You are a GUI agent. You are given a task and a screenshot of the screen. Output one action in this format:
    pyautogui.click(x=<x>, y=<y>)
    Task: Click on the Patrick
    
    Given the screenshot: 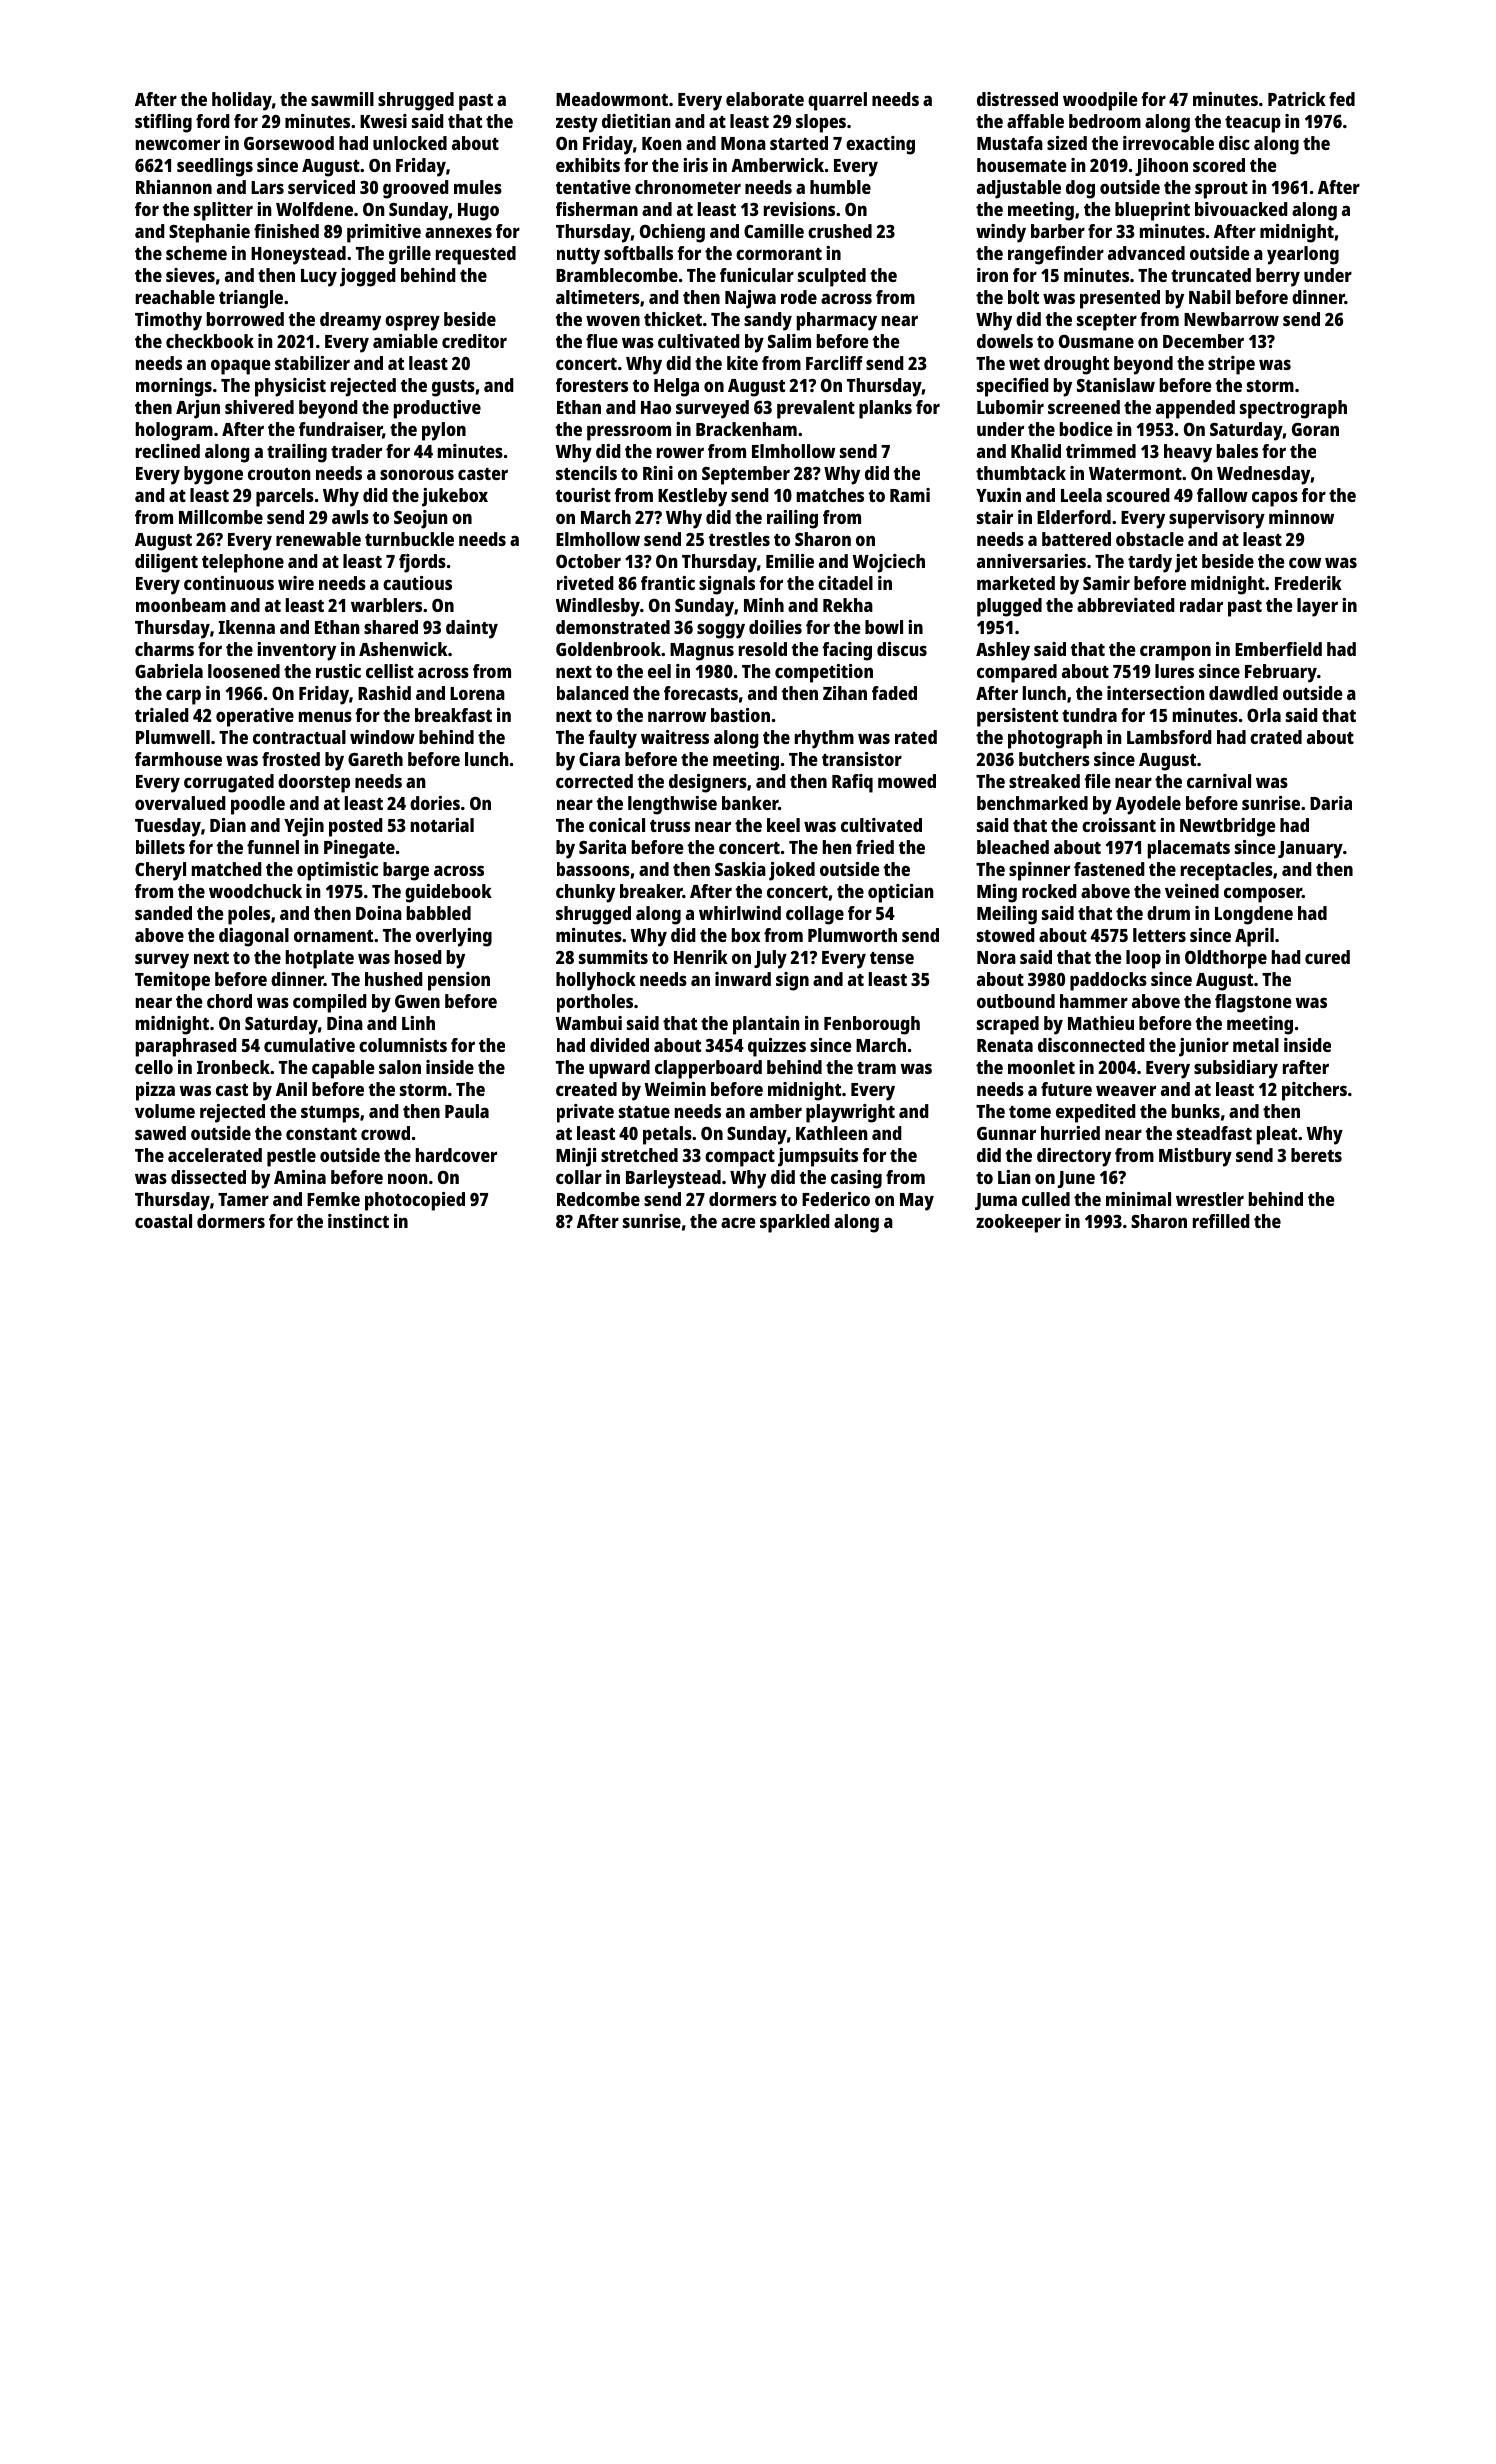 What is the action you would take?
    pyautogui.click(x=1297, y=99)
